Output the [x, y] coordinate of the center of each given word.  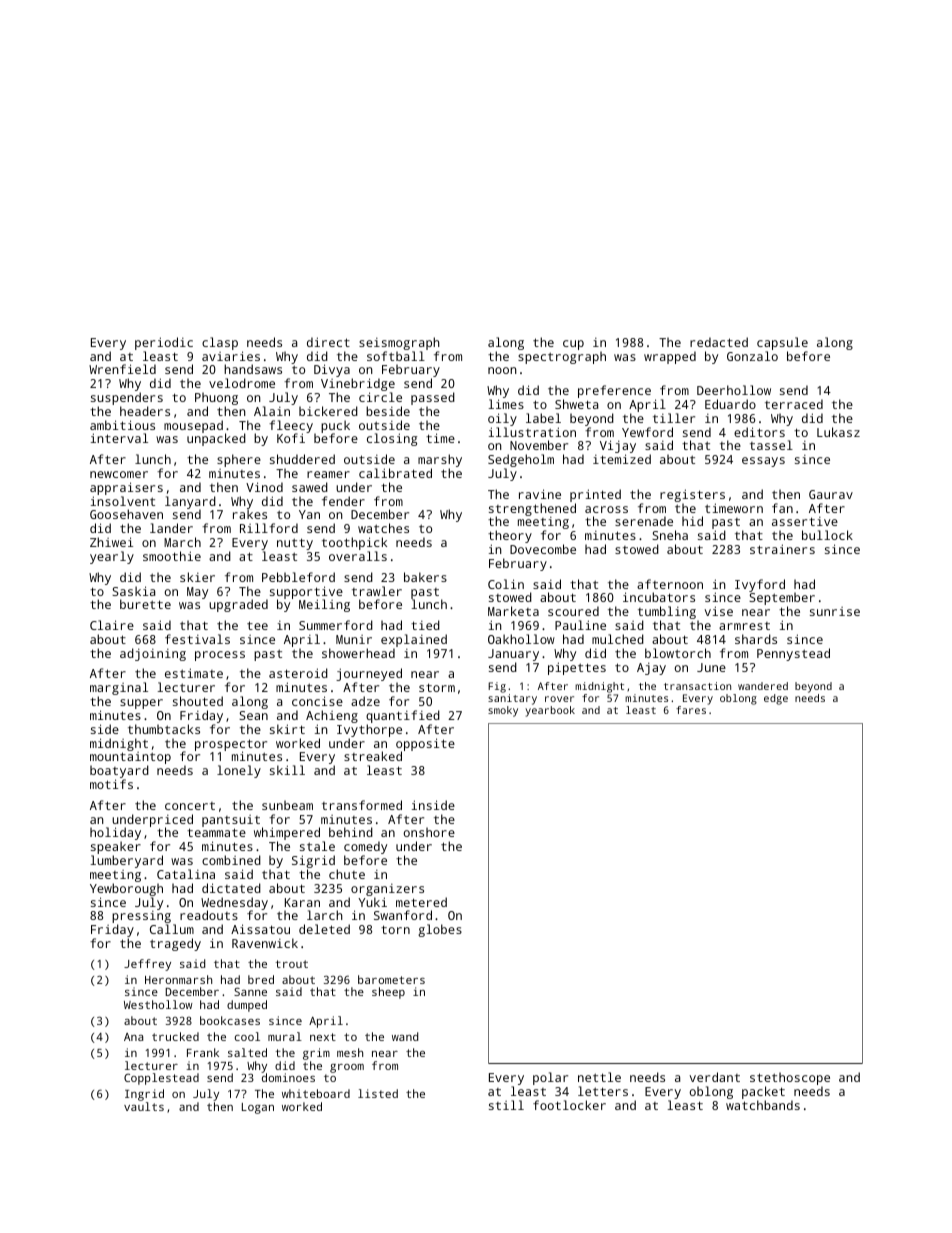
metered [421, 902]
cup [573, 345]
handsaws [253, 369]
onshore [429, 832]
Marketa [513, 611]
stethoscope [790, 1079]
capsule [782, 343]
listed [378, 1093]
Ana [133, 1037]
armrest [744, 626]
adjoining [153, 654]
